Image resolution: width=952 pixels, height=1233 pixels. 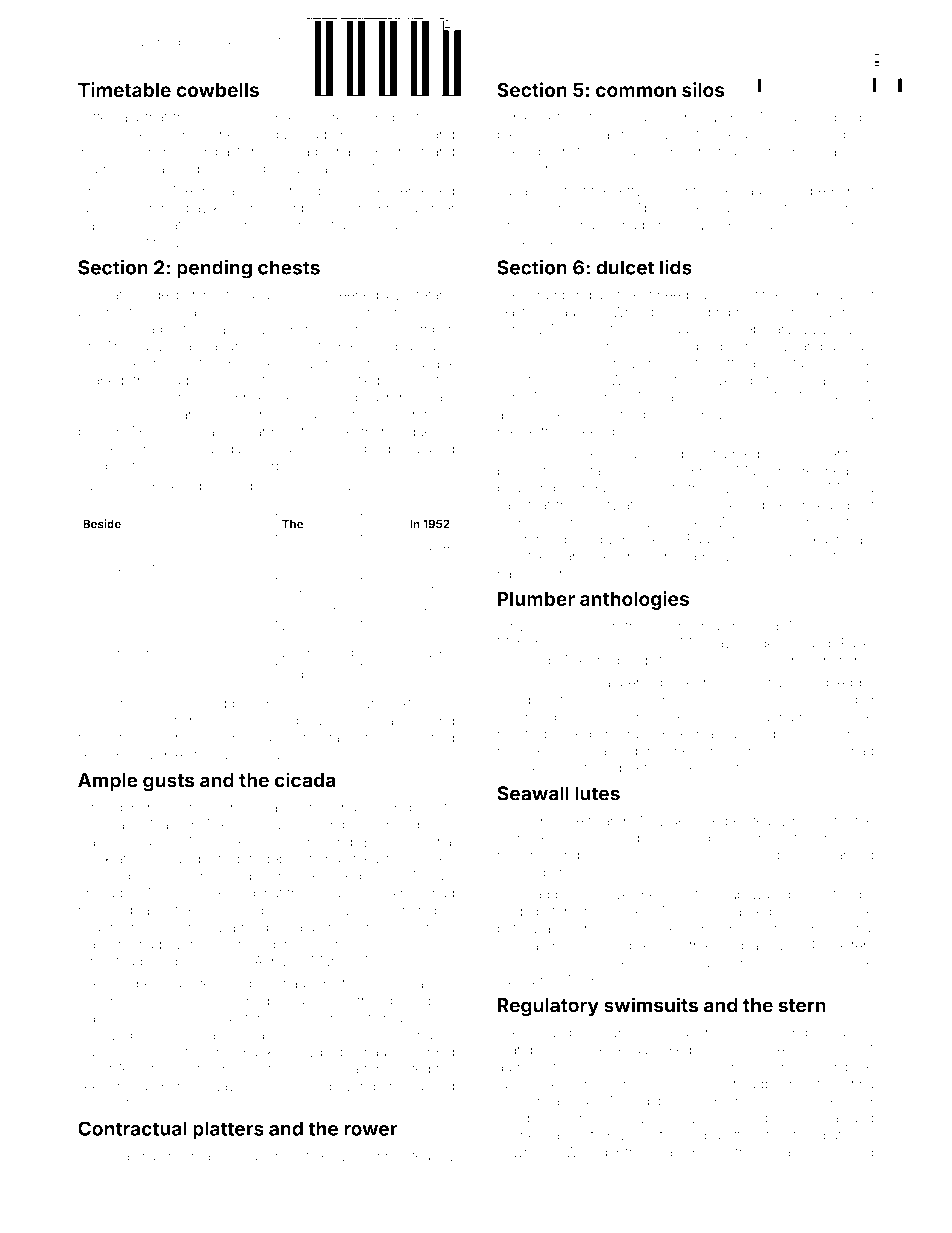 I want to click on seeders, so click(x=102, y=1086).
